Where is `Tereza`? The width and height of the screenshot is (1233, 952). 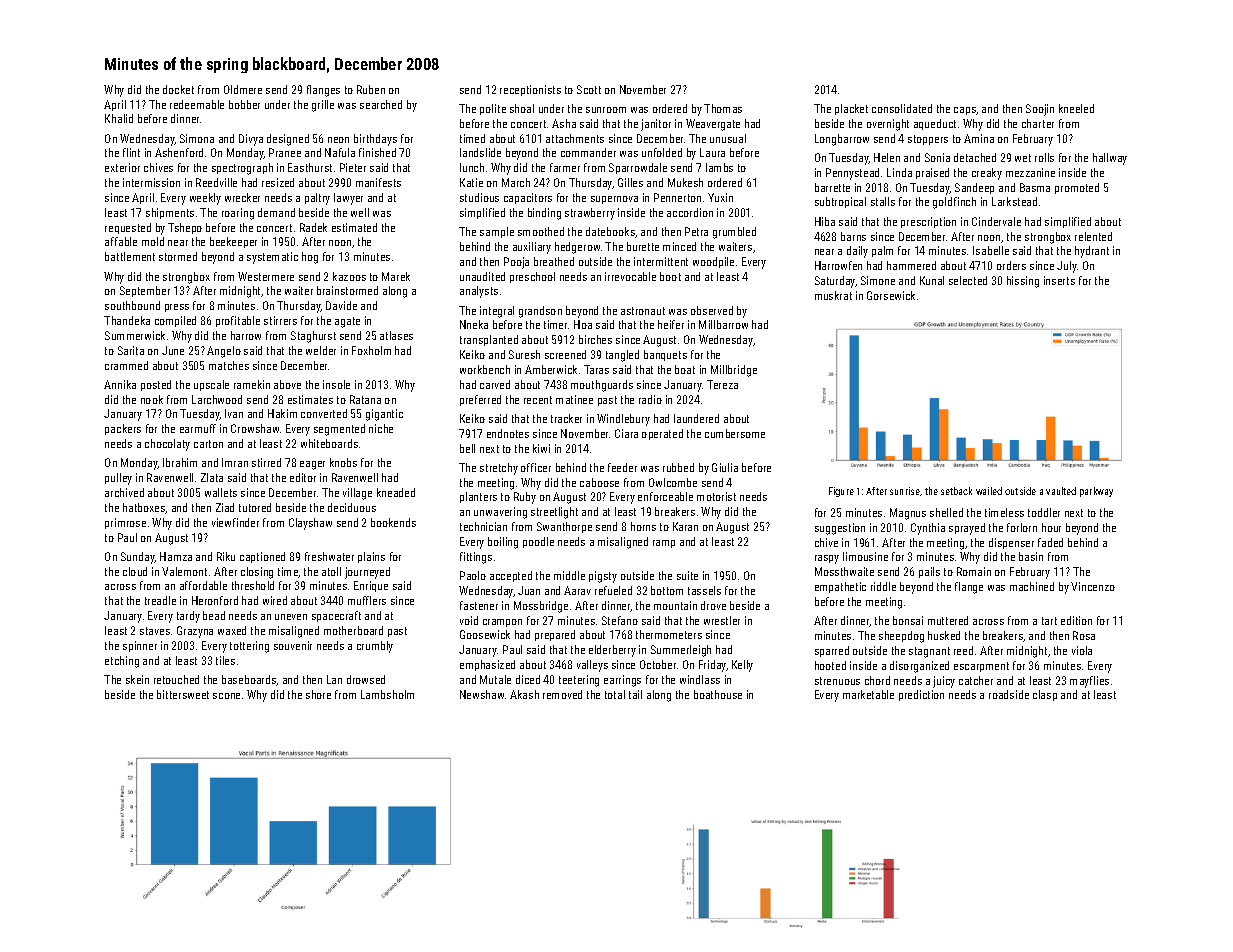
Tereza is located at coordinates (722, 384).
